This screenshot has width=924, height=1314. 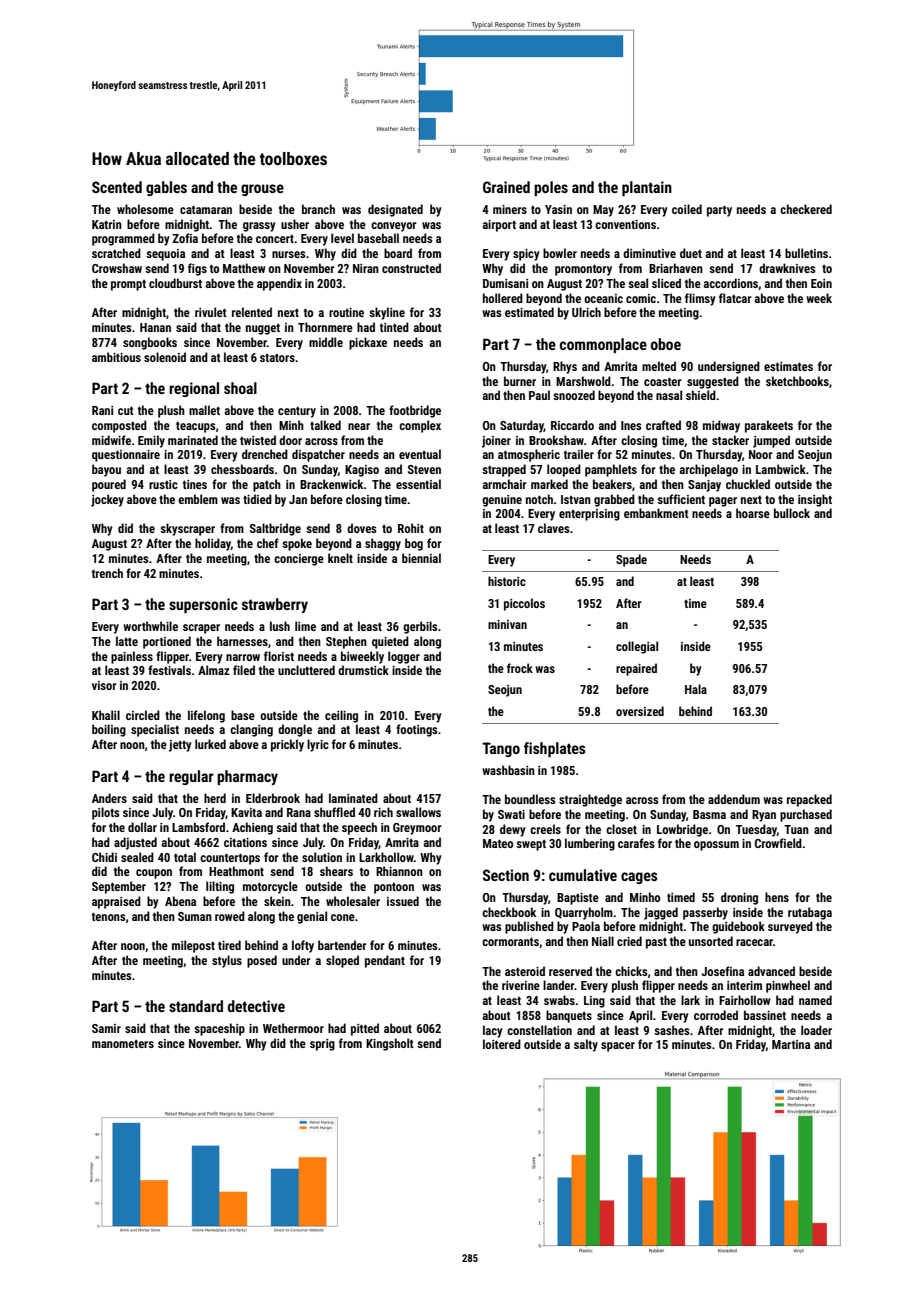 What do you see at coordinates (279, 284) in the screenshot?
I see `appendix` at bounding box center [279, 284].
